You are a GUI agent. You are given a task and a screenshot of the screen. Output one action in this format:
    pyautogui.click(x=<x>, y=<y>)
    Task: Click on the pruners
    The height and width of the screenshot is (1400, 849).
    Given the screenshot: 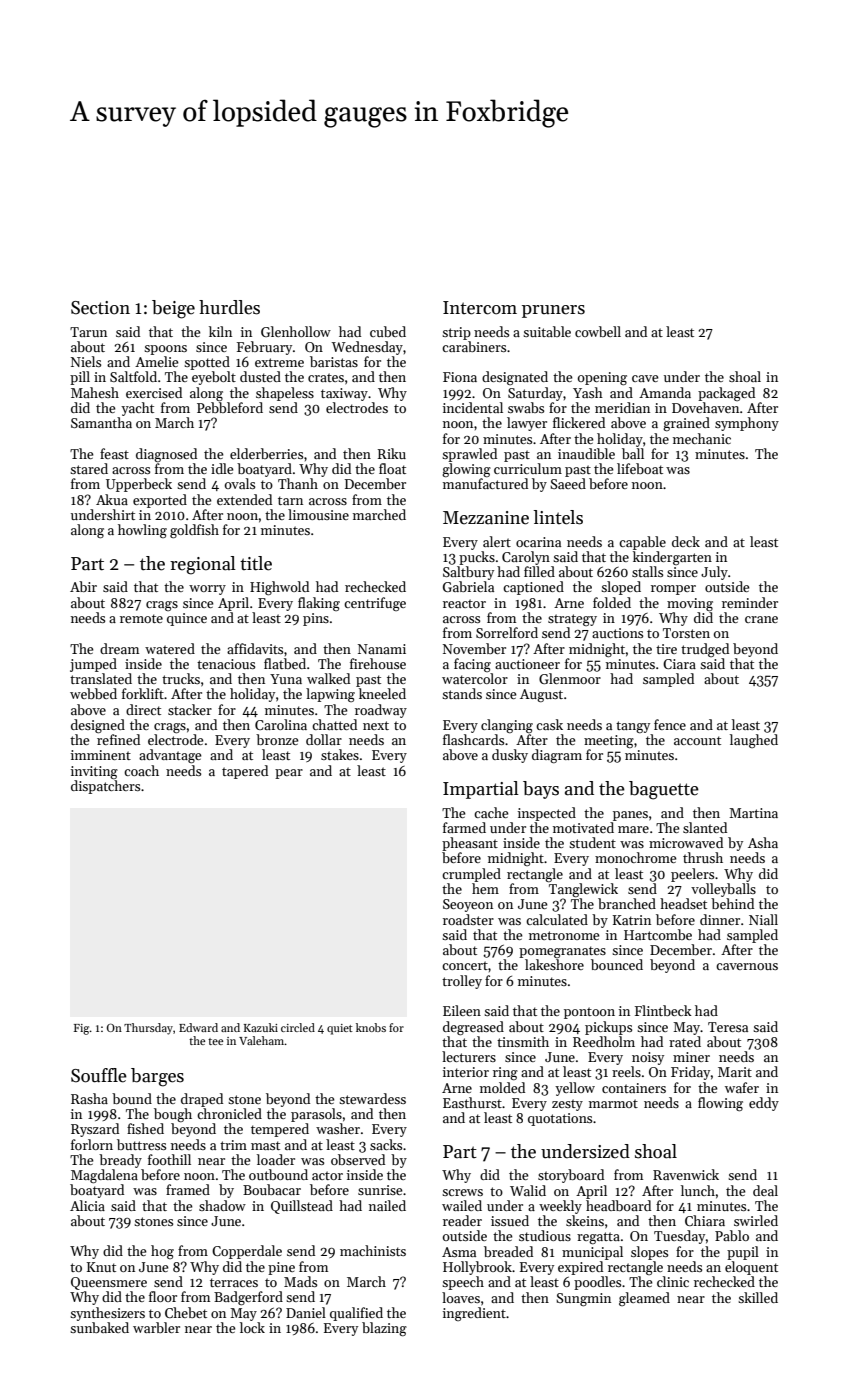 What is the action you would take?
    pyautogui.click(x=553, y=311)
